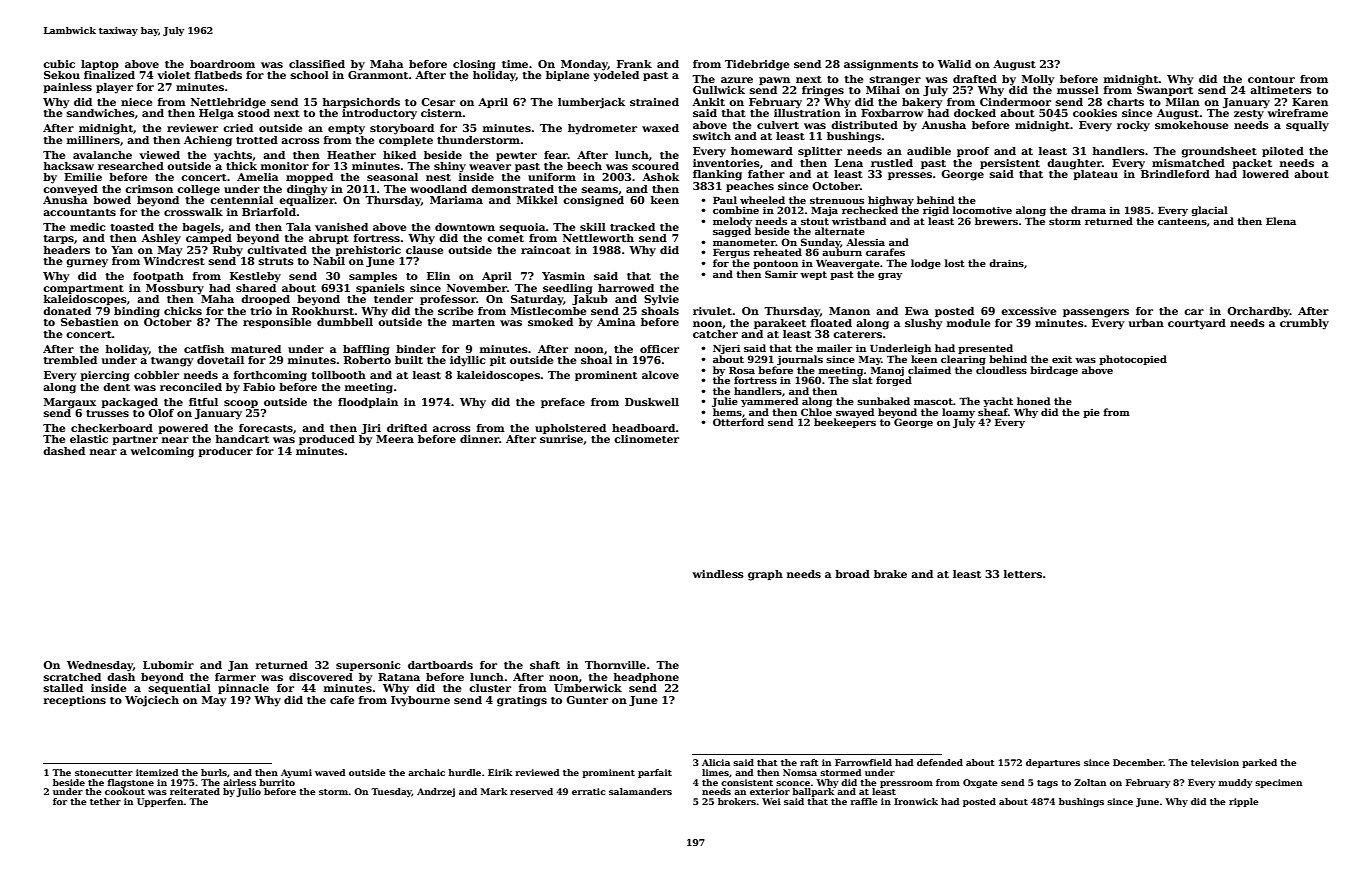 This screenshot has height=887, width=1372. I want to click on Eirik, so click(500, 772).
